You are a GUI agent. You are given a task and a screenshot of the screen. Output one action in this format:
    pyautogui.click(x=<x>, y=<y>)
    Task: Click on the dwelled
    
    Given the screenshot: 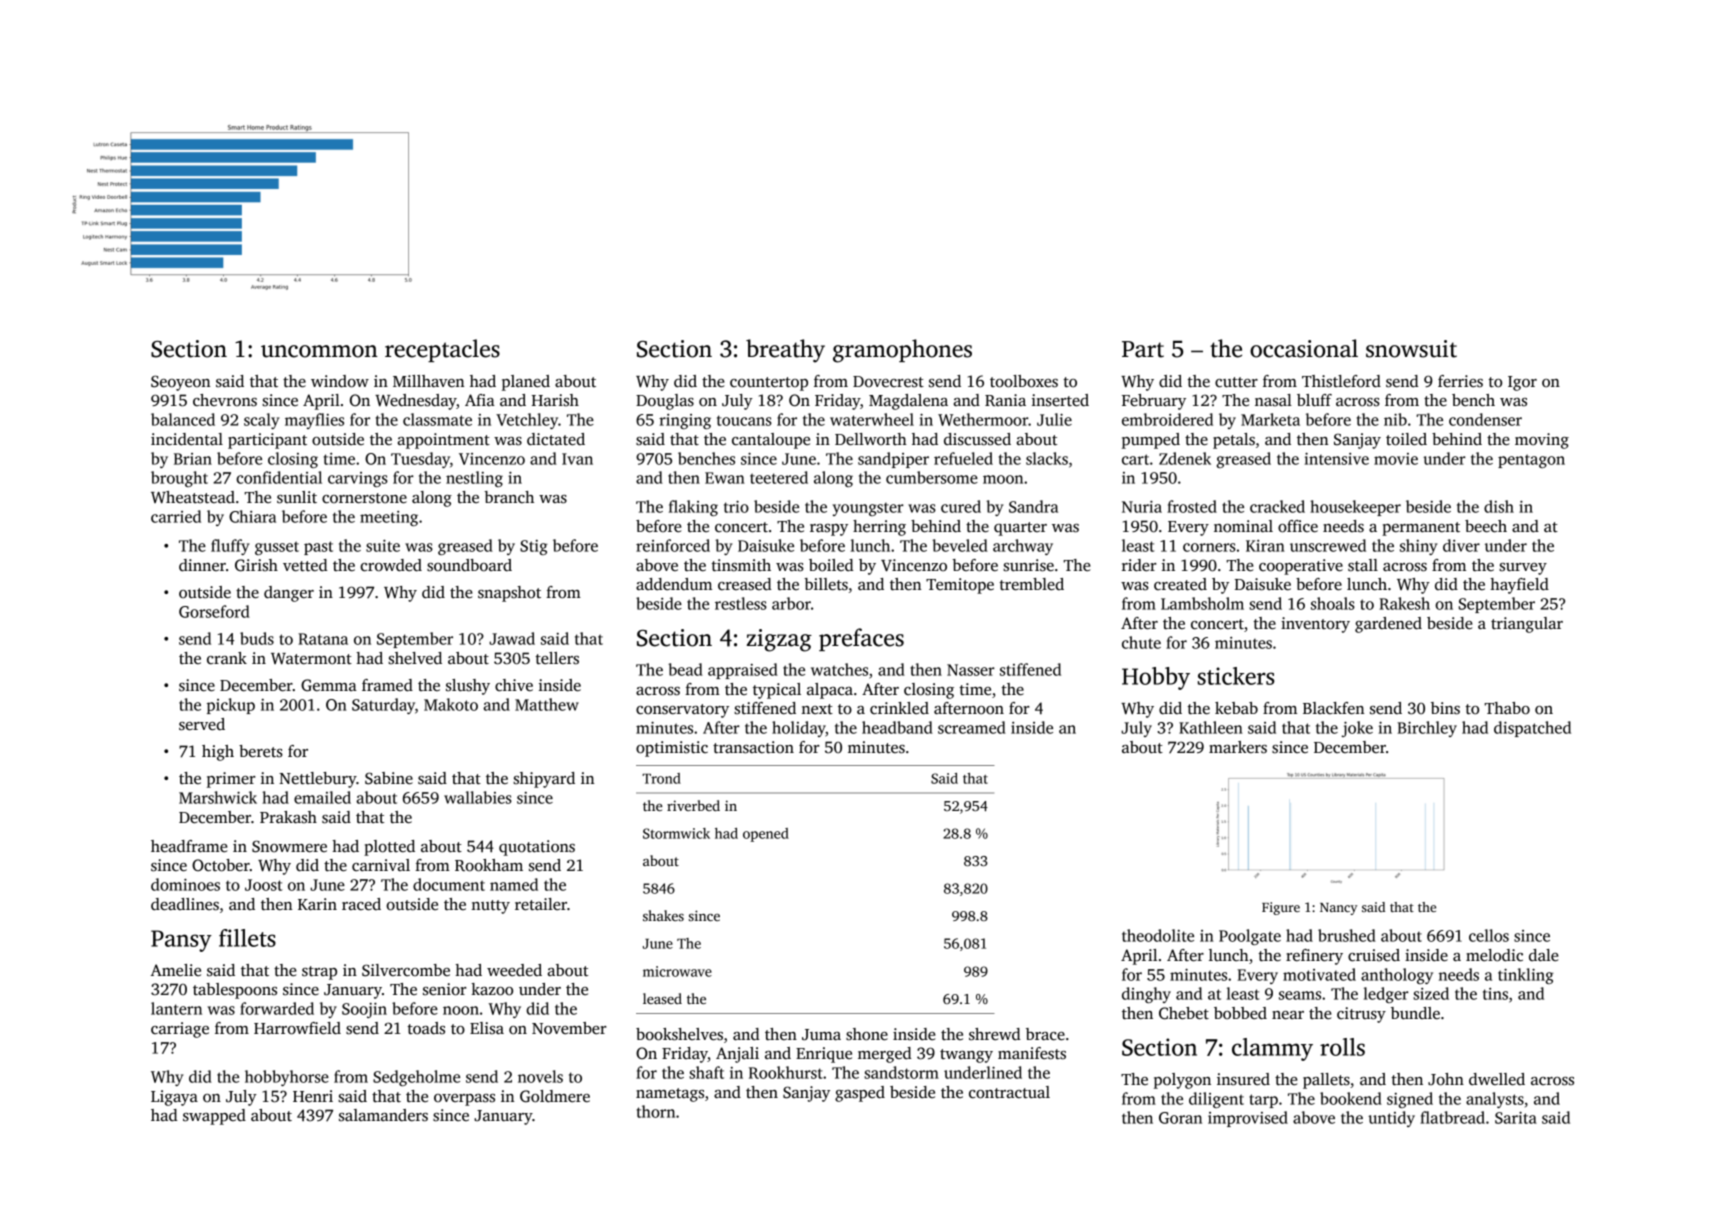 What is the action you would take?
    pyautogui.click(x=1497, y=1079)
